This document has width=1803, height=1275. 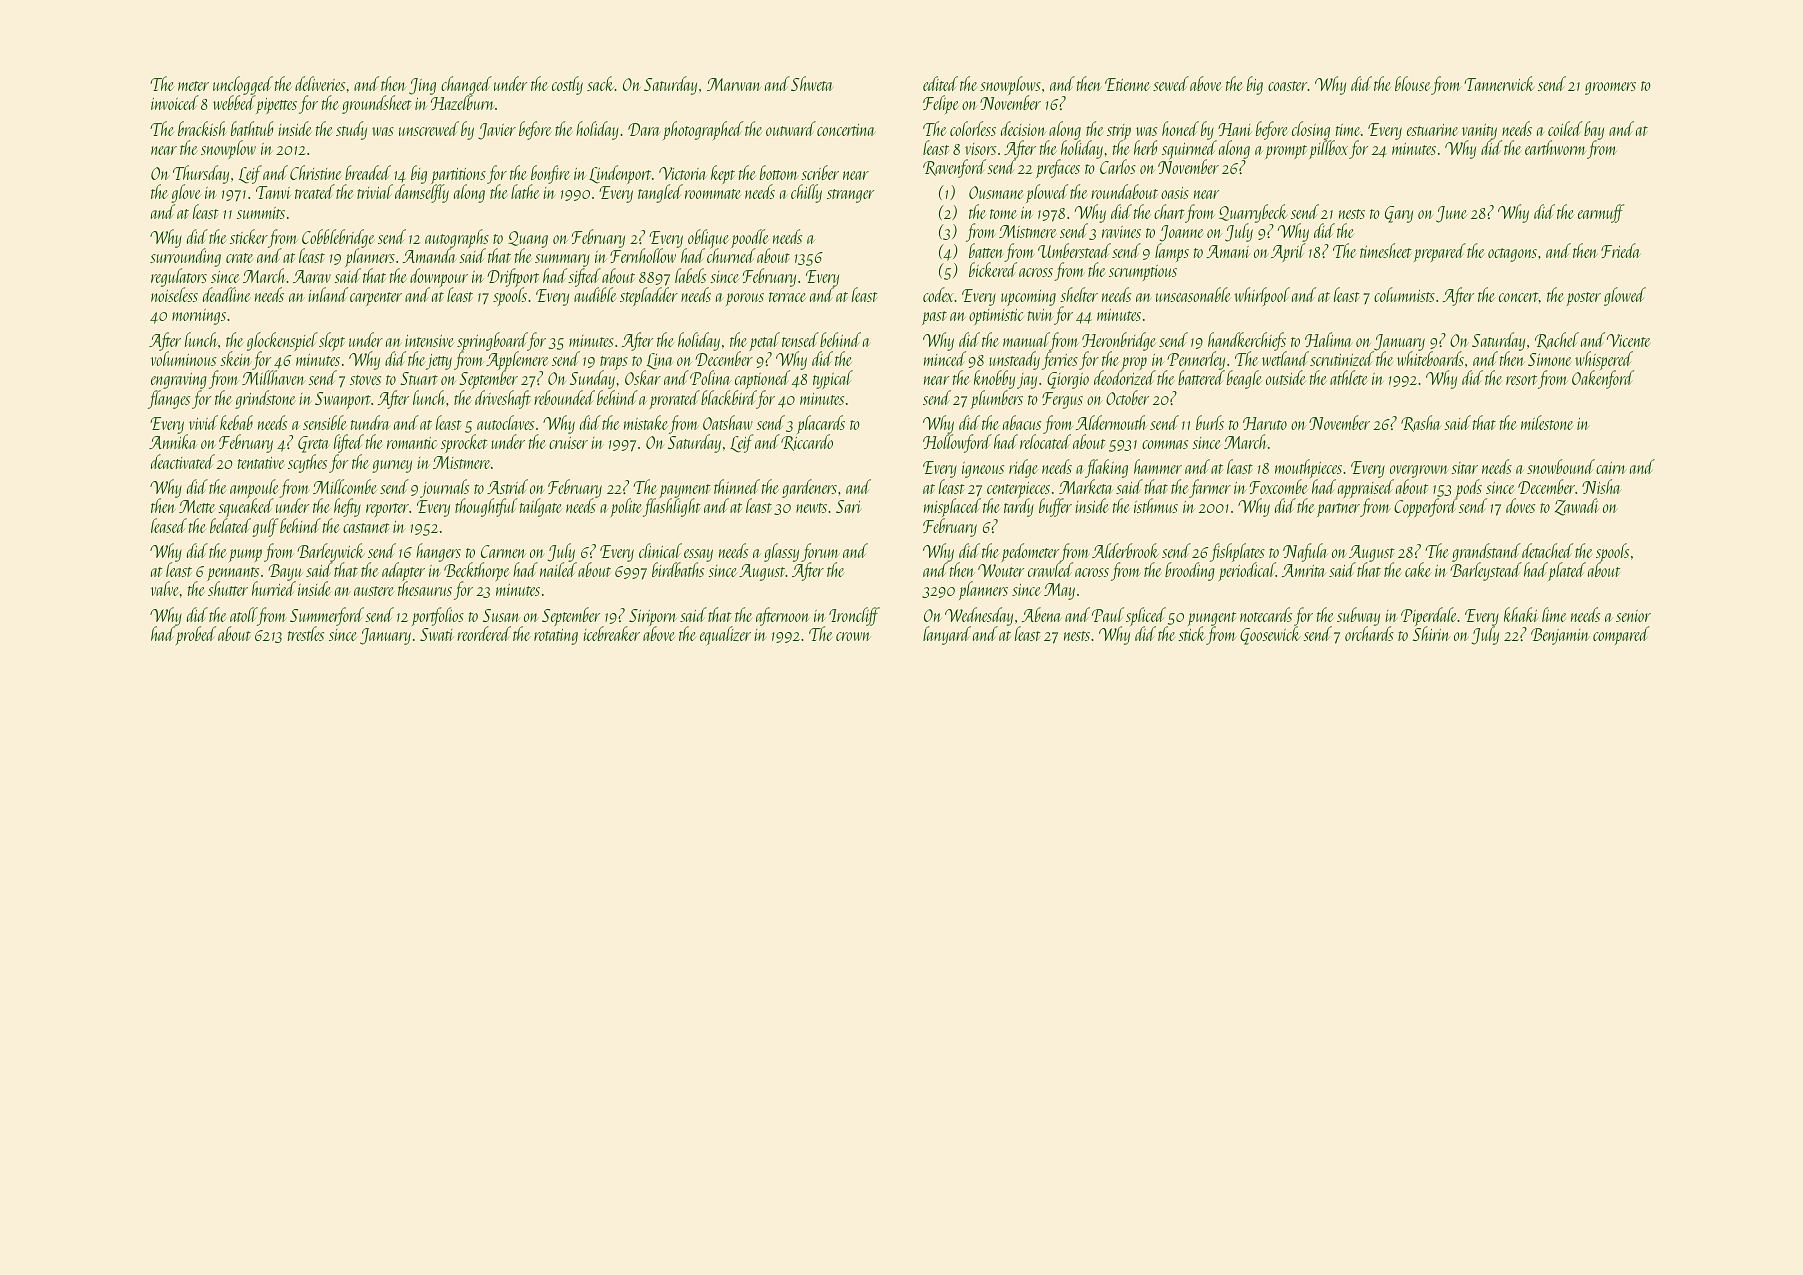 I want to click on Millhaven, so click(x=273, y=378).
